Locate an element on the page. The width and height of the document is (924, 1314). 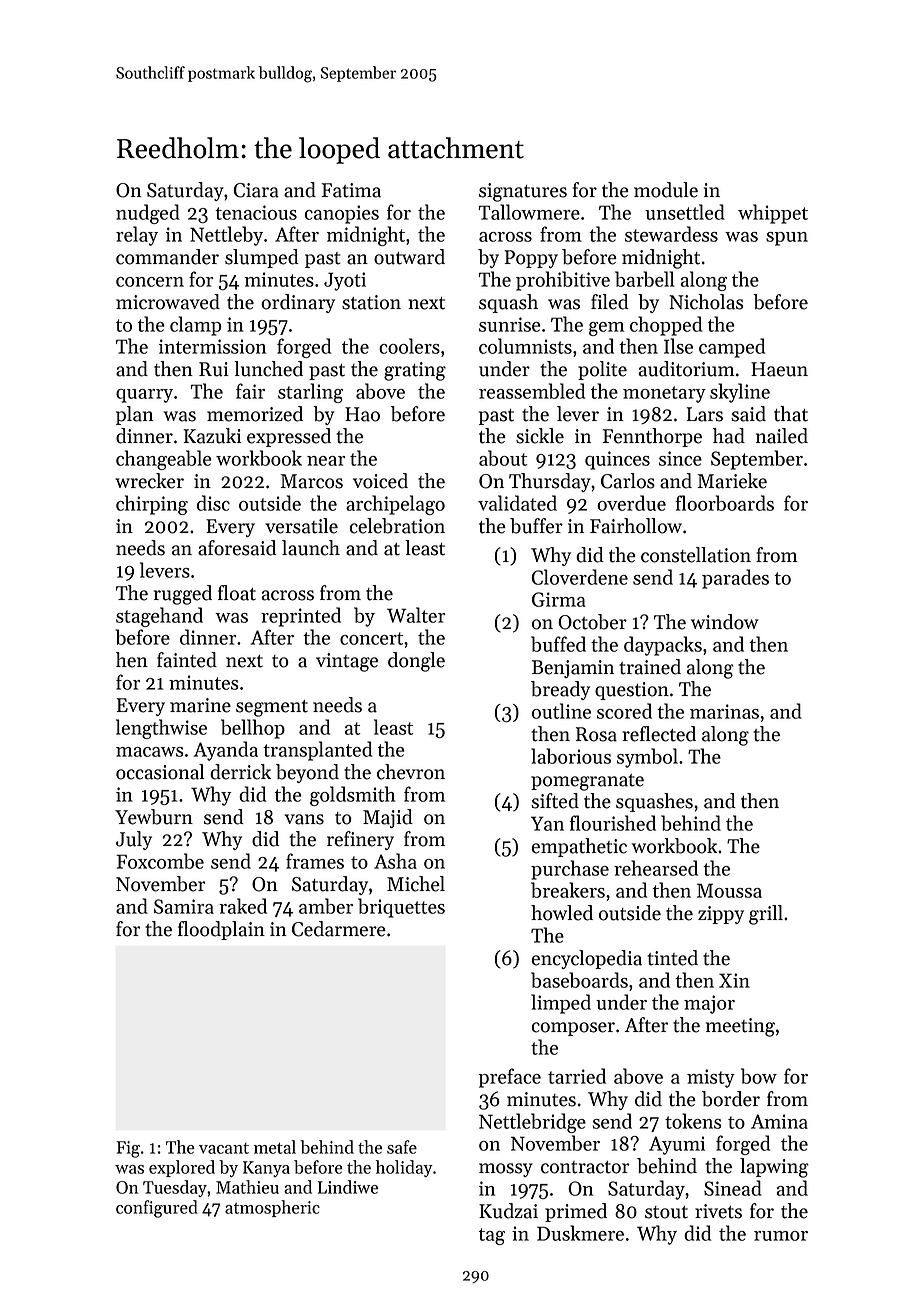
symbol is located at coordinates (647, 758).
